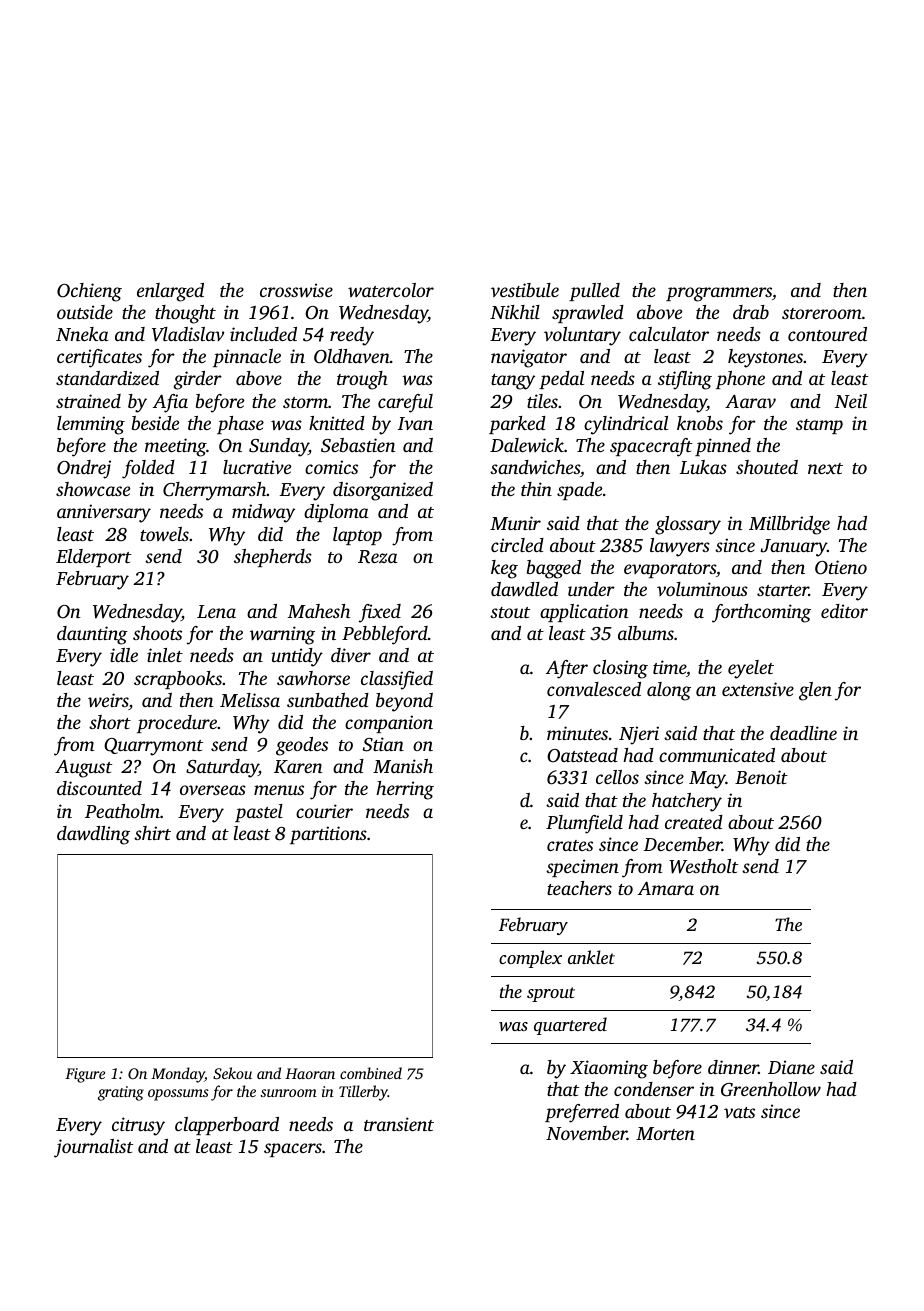 This document has width=924, height=1311. What do you see at coordinates (85, 312) in the document?
I see `outside` at bounding box center [85, 312].
